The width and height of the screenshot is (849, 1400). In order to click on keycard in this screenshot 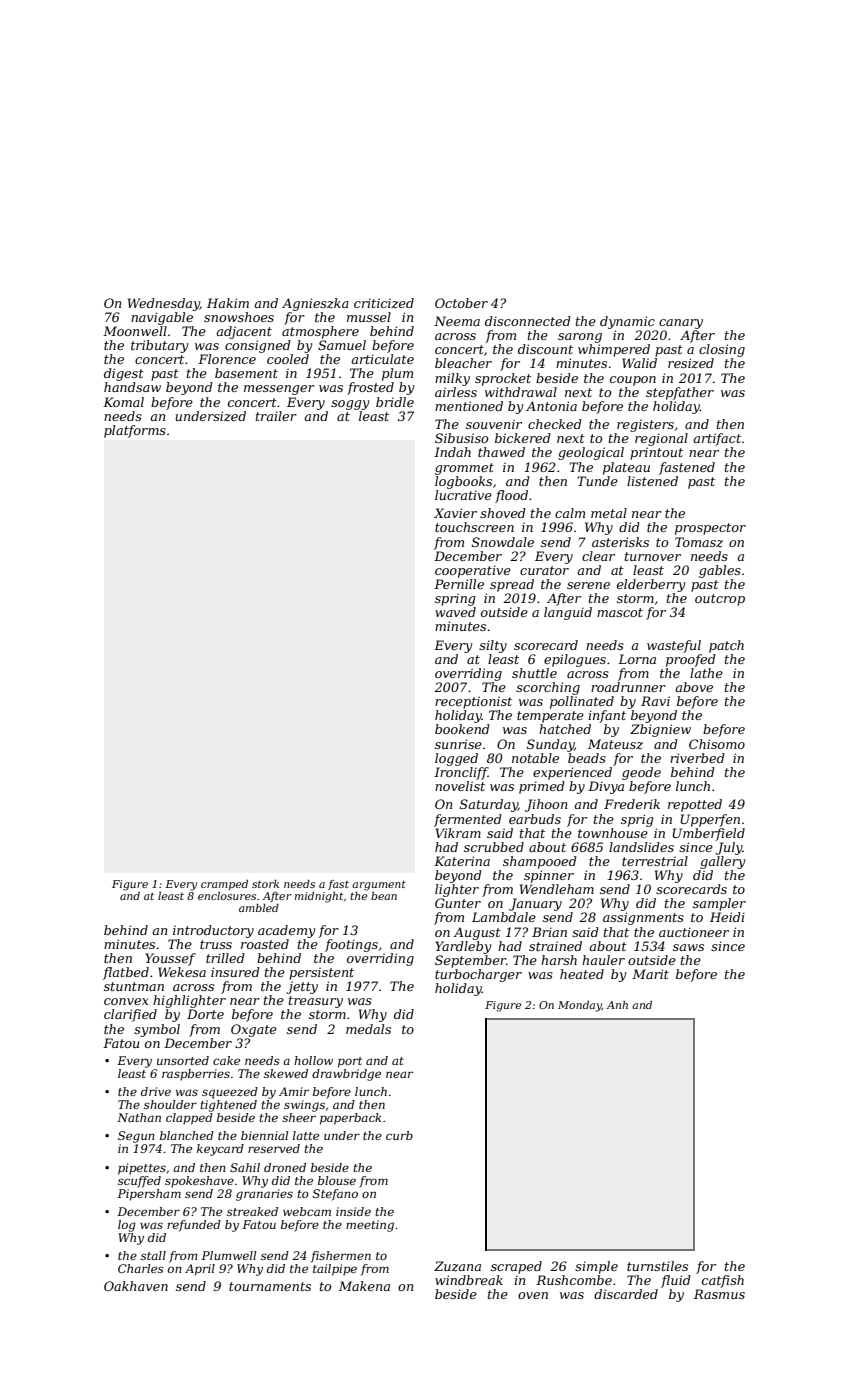, I will do `click(220, 1150)`.
